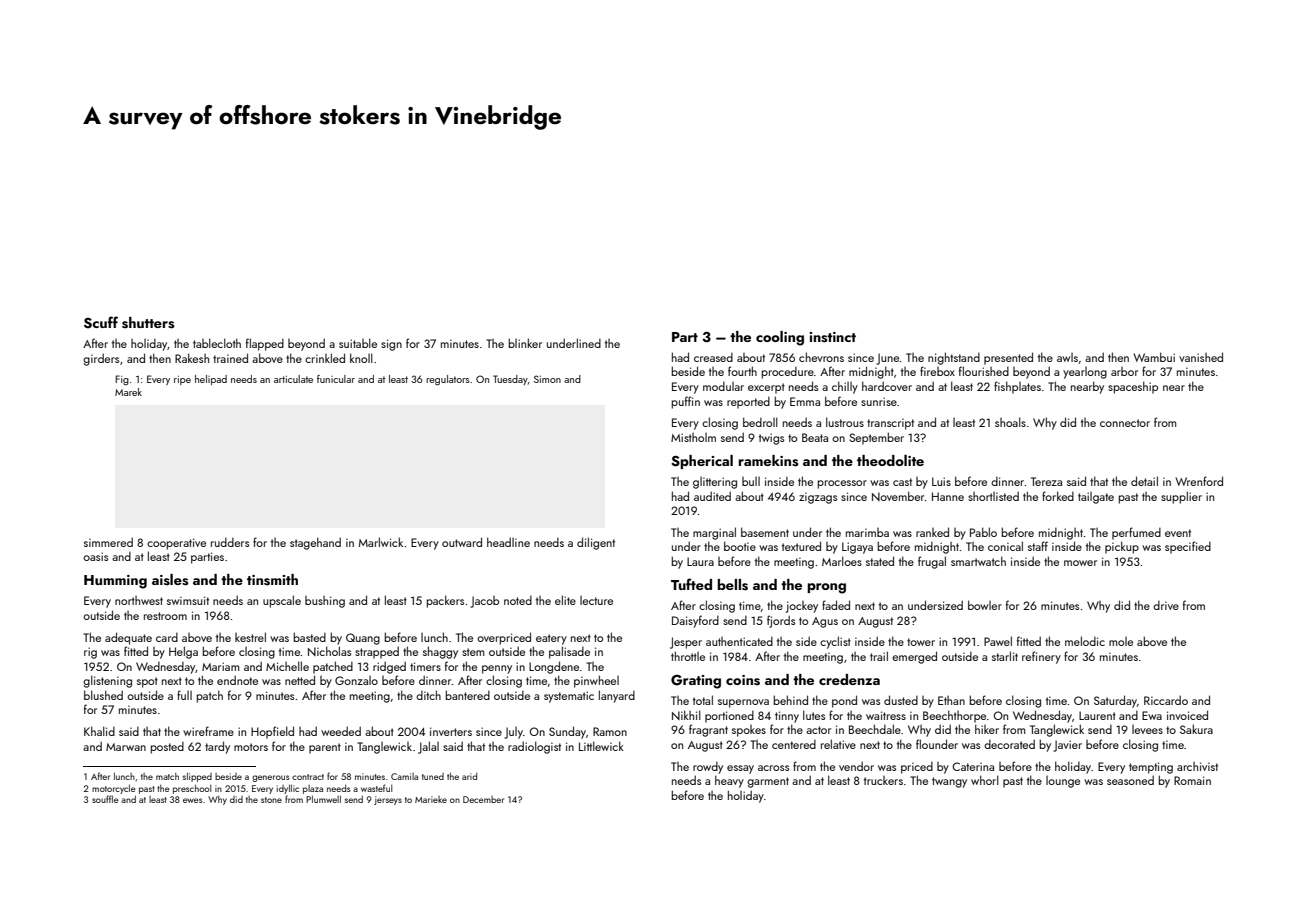 This document has width=1308, height=924. I want to click on Marek, so click(128, 392).
